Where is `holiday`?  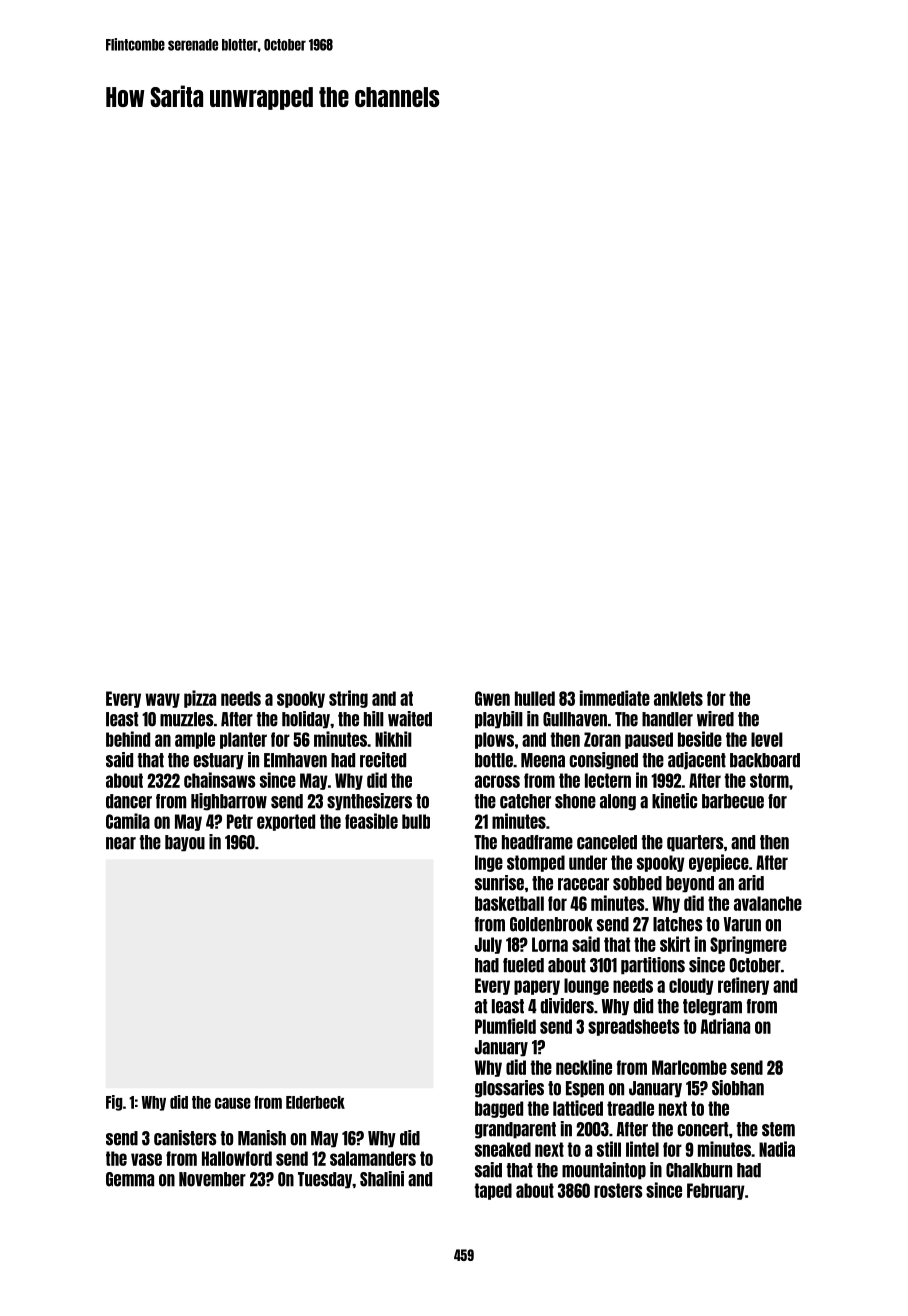 holiday is located at coordinates (306, 720).
